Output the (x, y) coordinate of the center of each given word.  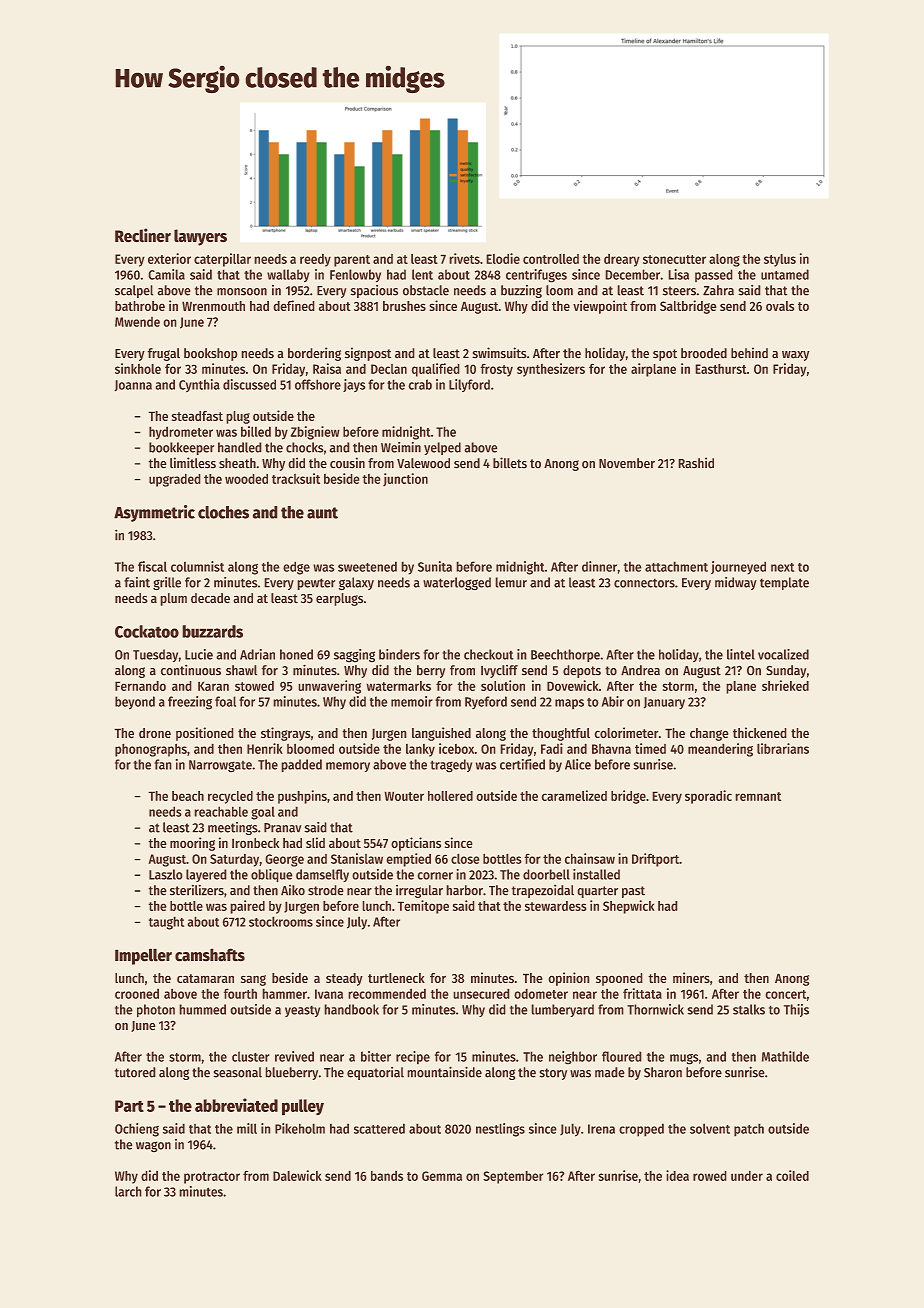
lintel (741, 654)
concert (786, 994)
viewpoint (600, 307)
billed (256, 431)
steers (679, 291)
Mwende (137, 322)
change (709, 734)
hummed (202, 1009)
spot (665, 355)
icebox (456, 748)
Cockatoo (147, 631)
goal (263, 813)
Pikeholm (300, 1128)
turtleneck (396, 978)
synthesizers (551, 370)
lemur (511, 582)
